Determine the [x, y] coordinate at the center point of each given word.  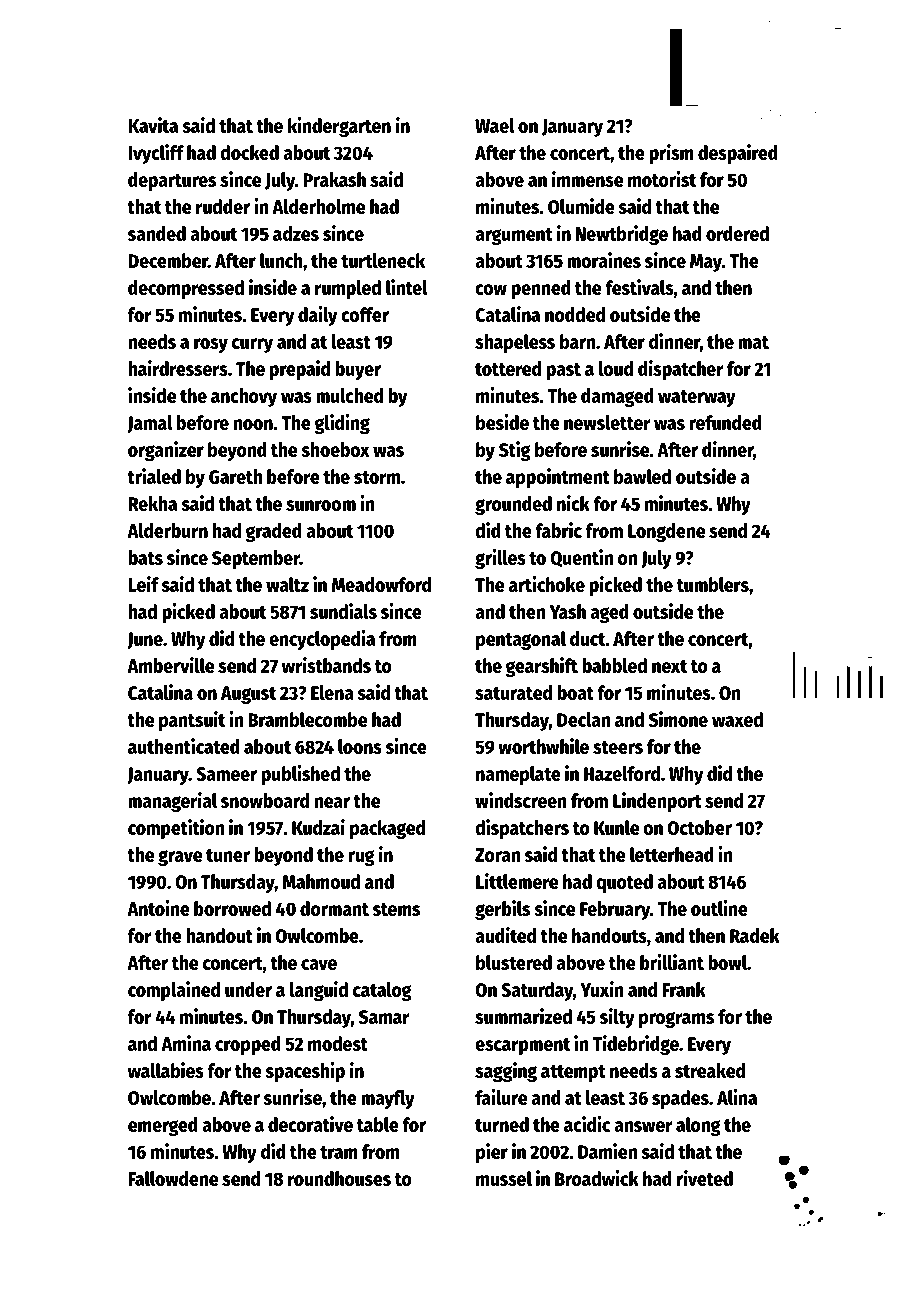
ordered [737, 233]
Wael [495, 125]
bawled [642, 476]
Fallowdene [173, 1178]
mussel [504, 1178]
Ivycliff [156, 154]
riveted [705, 1178]
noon [253, 424]
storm [377, 477]
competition [176, 829]
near [332, 802]
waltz [287, 584]
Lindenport [657, 802]
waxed [737, 719]
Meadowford [381, 584]
